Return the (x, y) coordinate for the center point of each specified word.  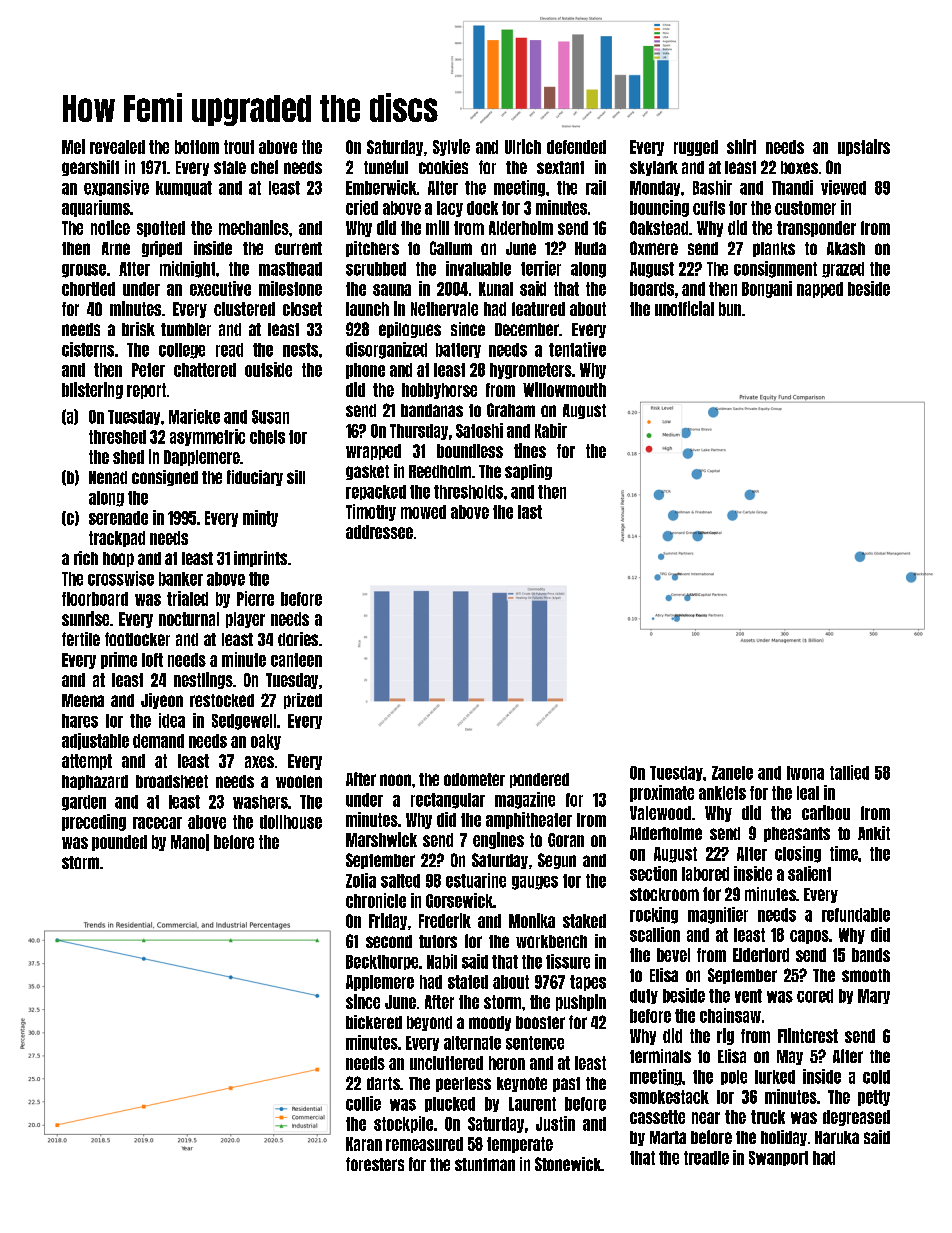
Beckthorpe (382, 962)
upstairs (864, 147)
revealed (117, 147)
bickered (374, 1022)
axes (259, 762)
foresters (375, 1164)
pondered (539, 780)
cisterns (88, 349)
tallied (849, 772)
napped (820, 290)
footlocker (137, 639)
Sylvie (451, 147)
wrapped (373, 452)
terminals (660, 1056)
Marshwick (381, 839)
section (653, 873)
